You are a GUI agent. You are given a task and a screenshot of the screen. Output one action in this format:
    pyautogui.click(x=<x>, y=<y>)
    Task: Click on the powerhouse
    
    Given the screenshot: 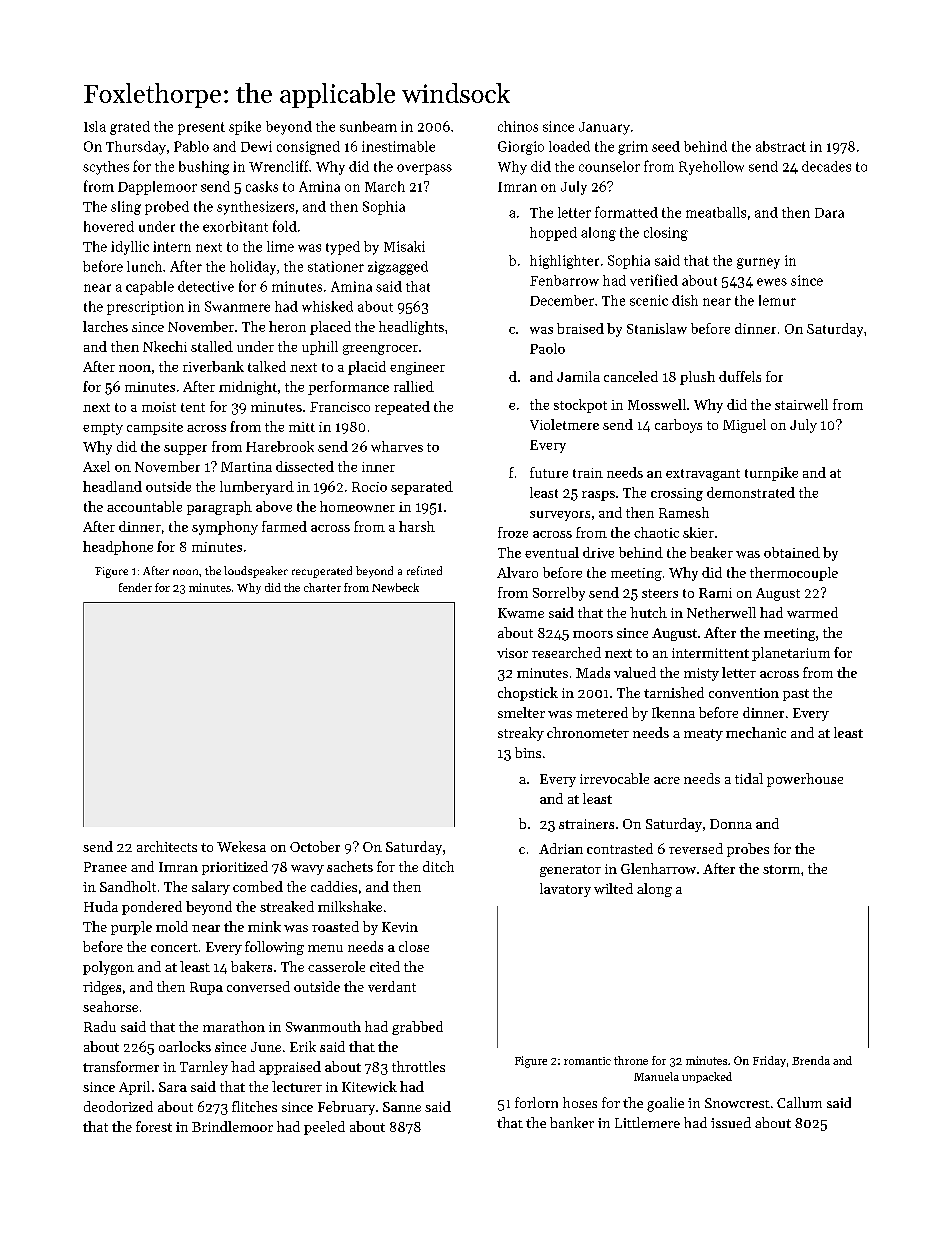 What is the action you would take?
    pyautogui.click(x=805, y=780)
